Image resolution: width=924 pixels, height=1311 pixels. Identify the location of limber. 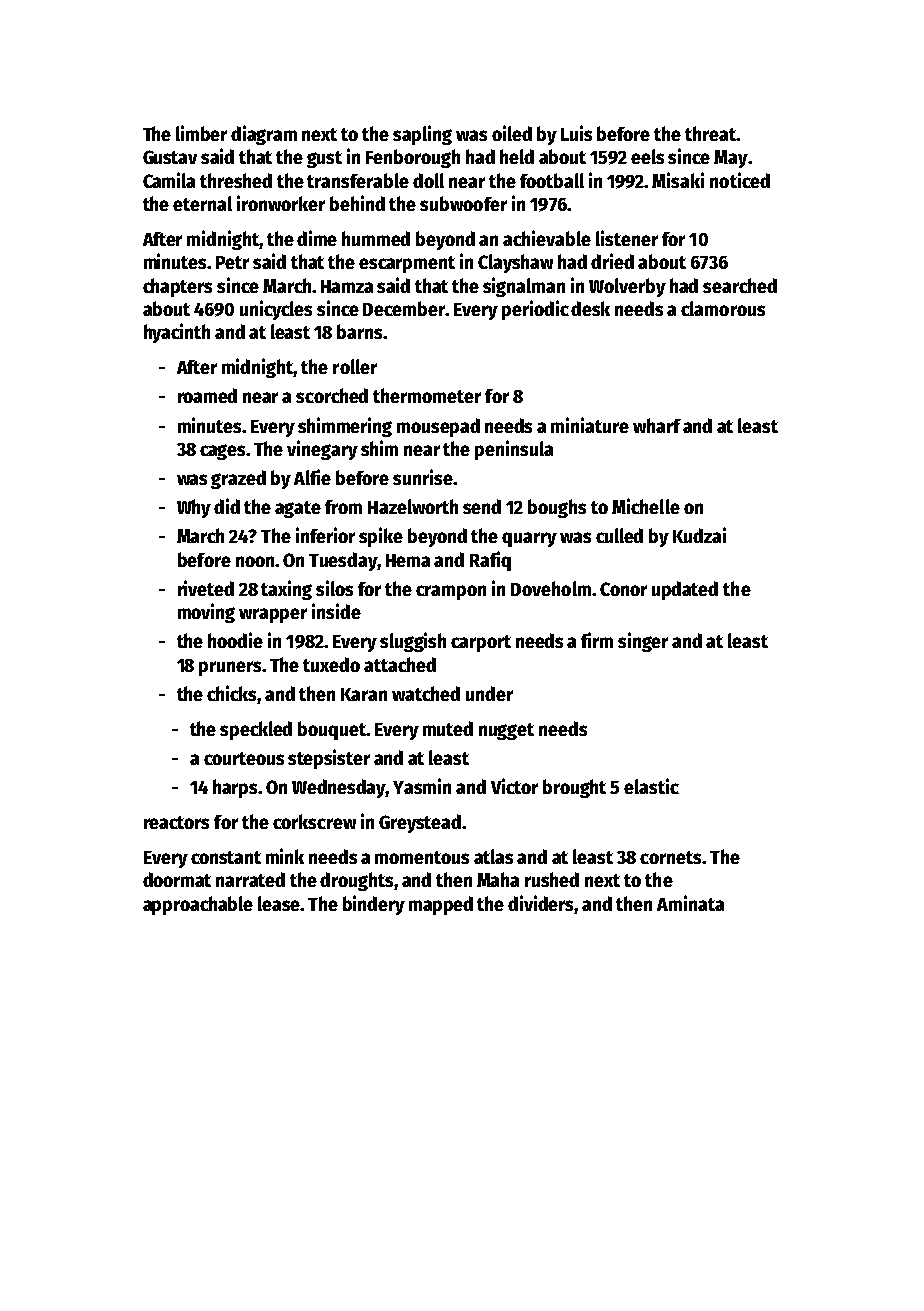
(201, 133).
